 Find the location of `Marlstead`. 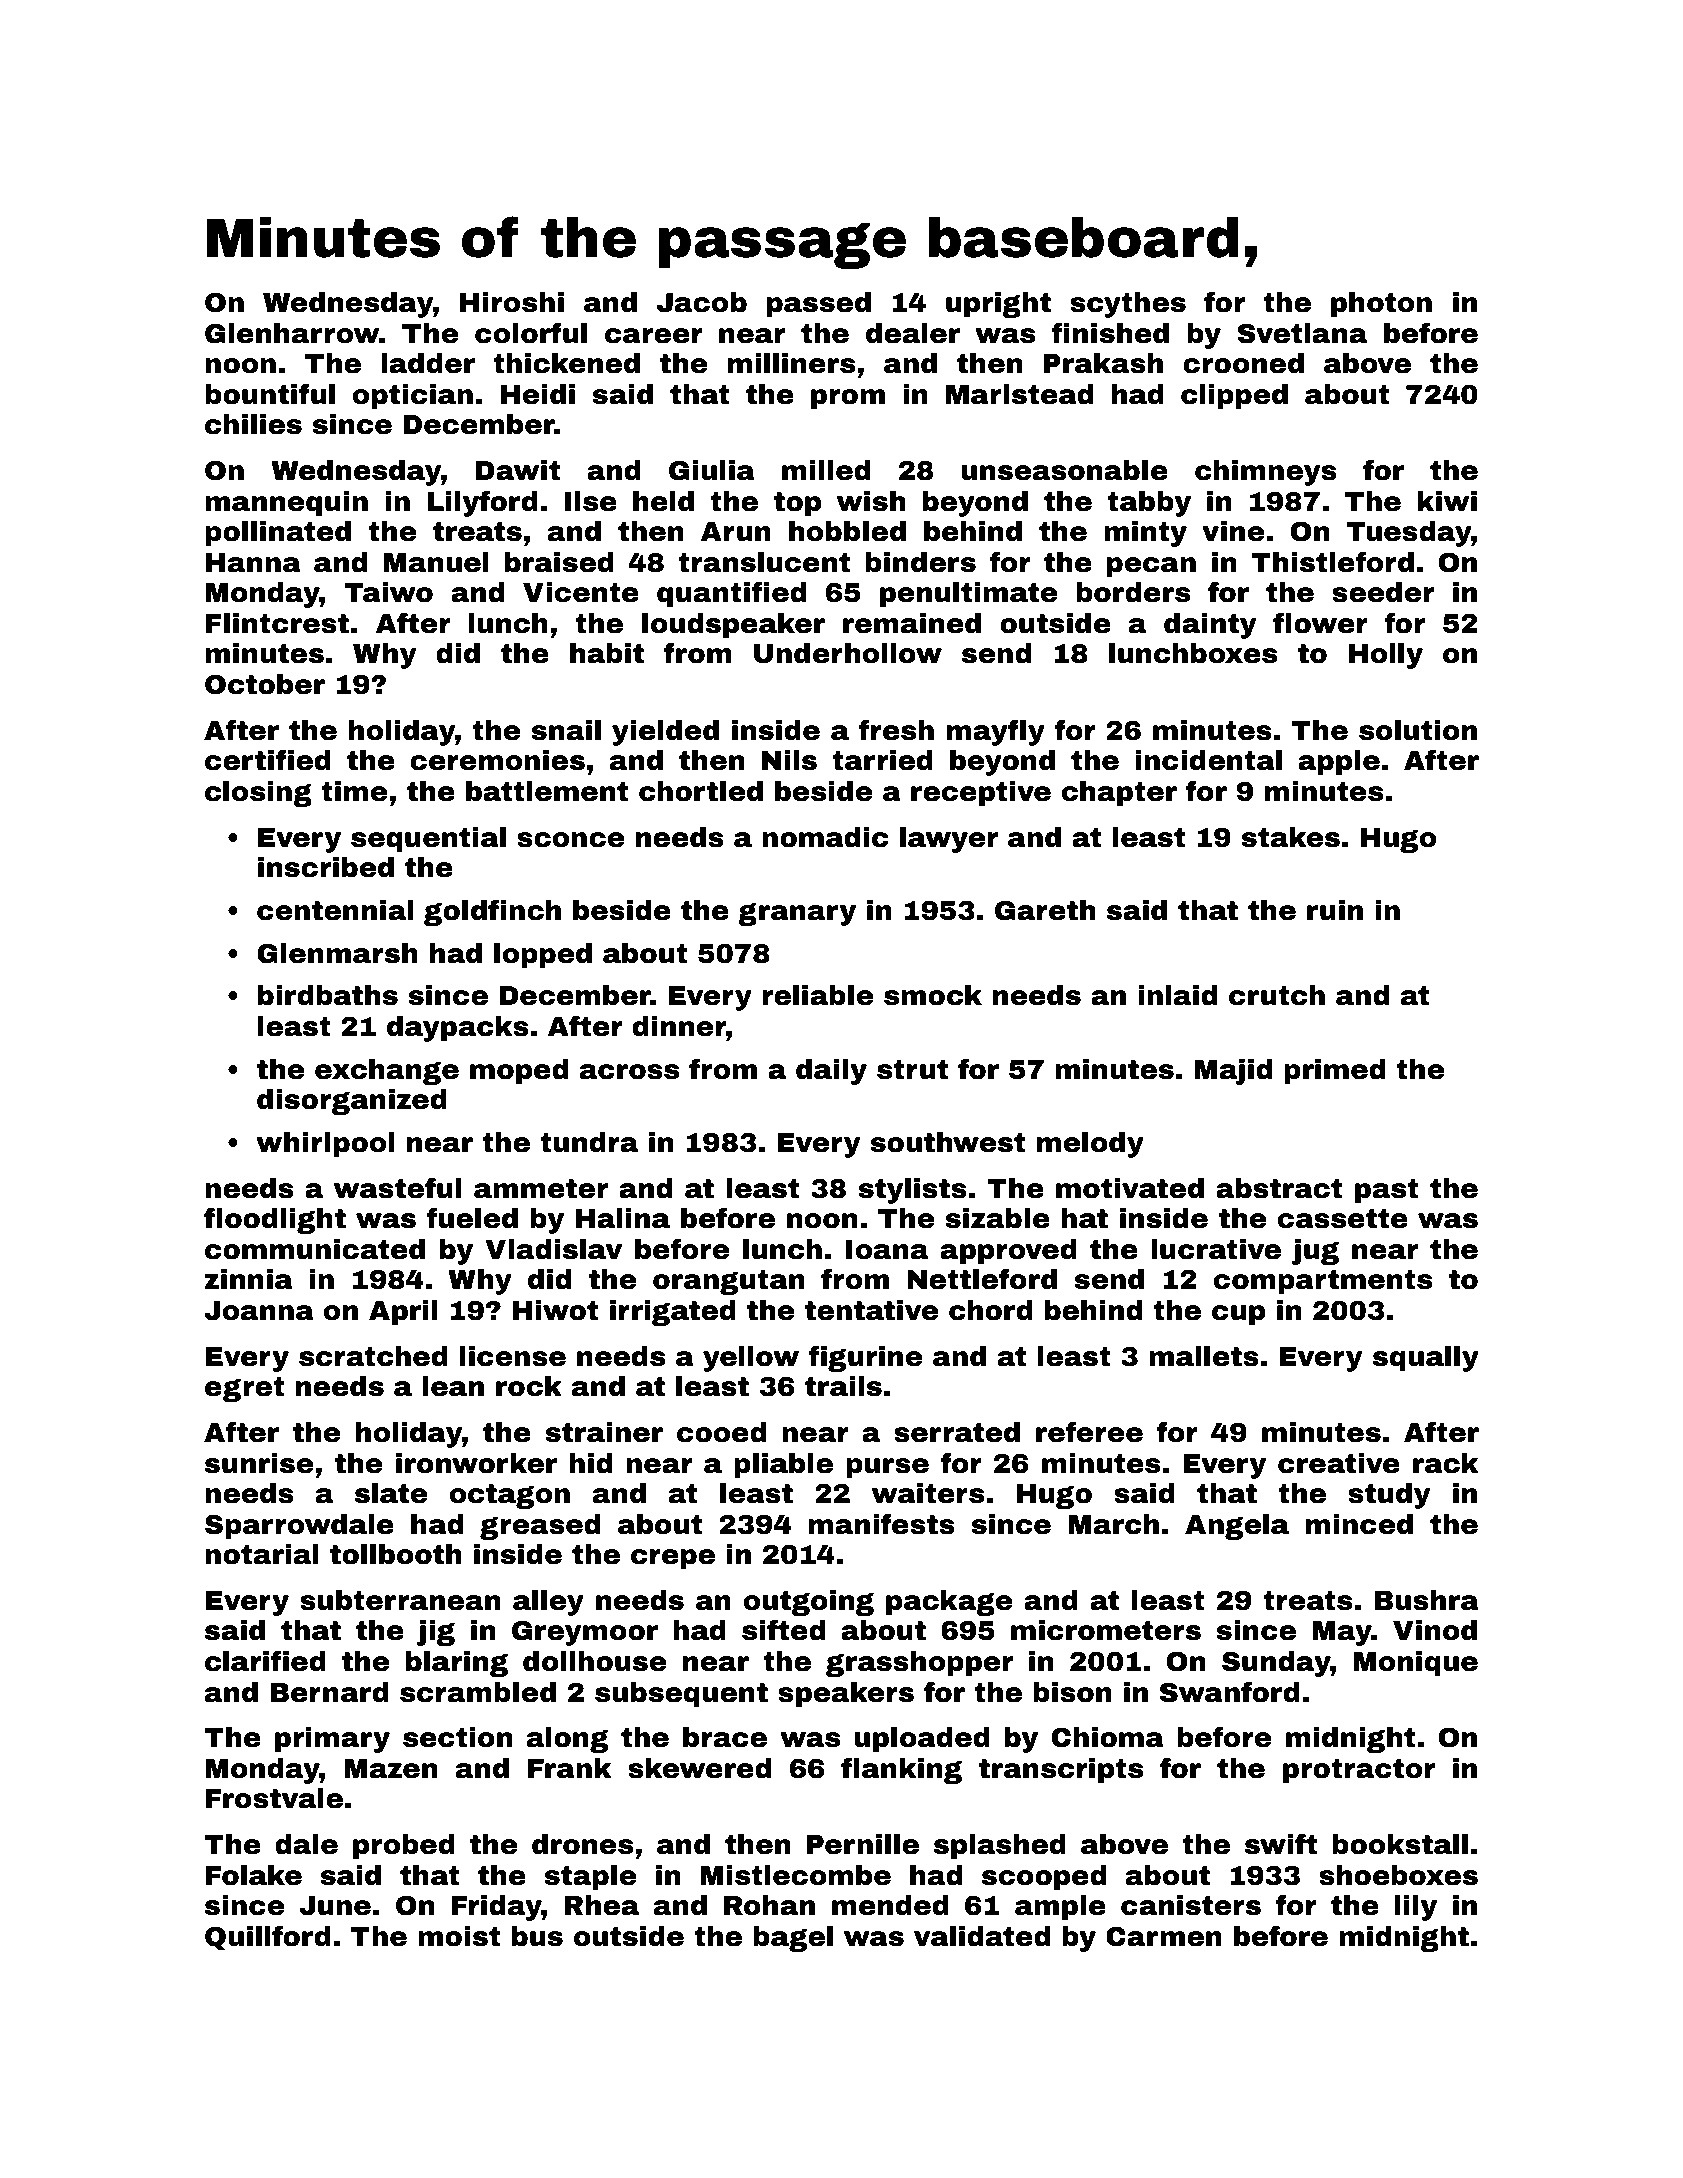

Marlstead is located at coordinates (1019, 394).
